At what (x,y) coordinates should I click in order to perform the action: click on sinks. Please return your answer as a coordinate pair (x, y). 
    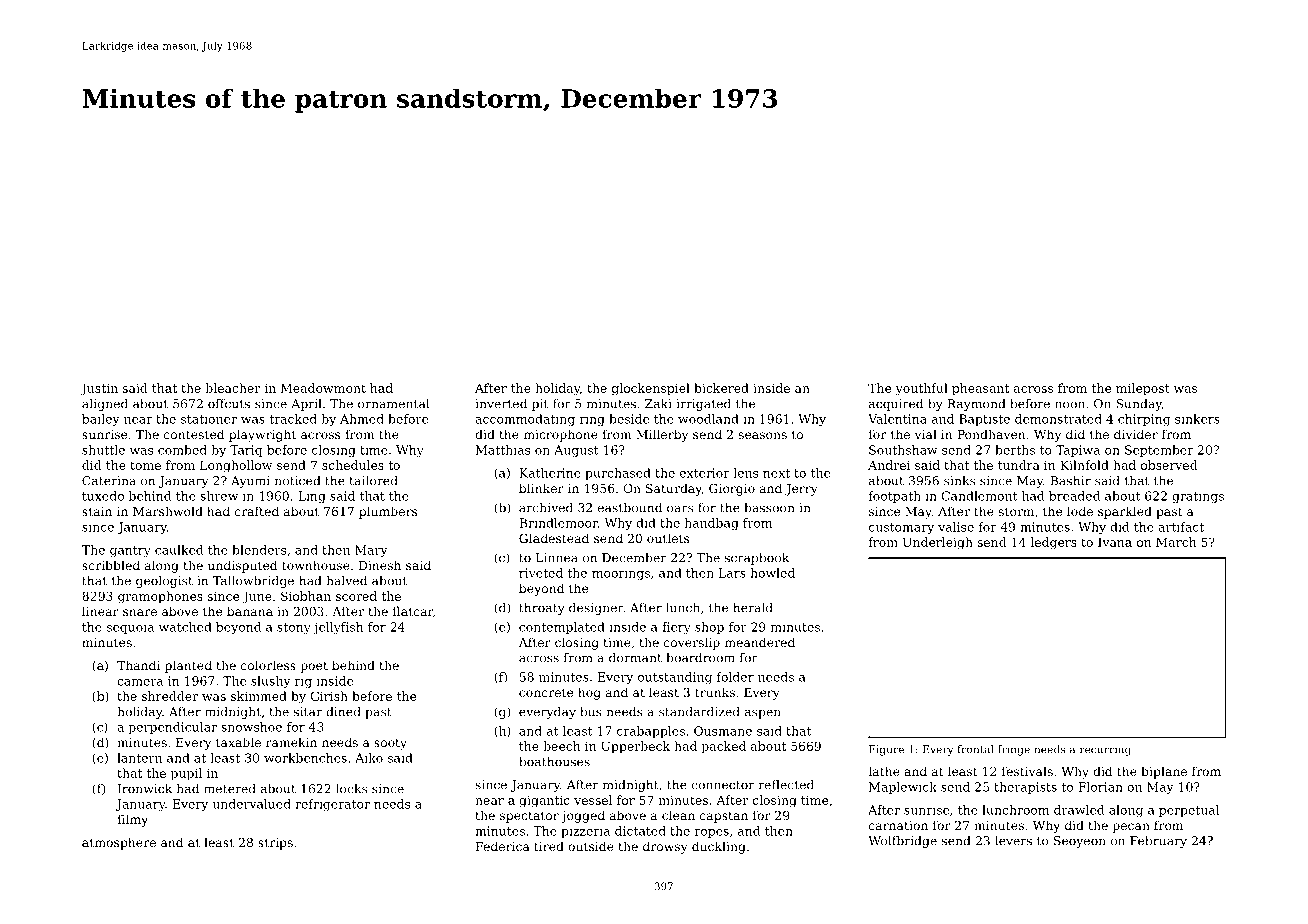
    Looking at the image, I should click on (959, 481).
